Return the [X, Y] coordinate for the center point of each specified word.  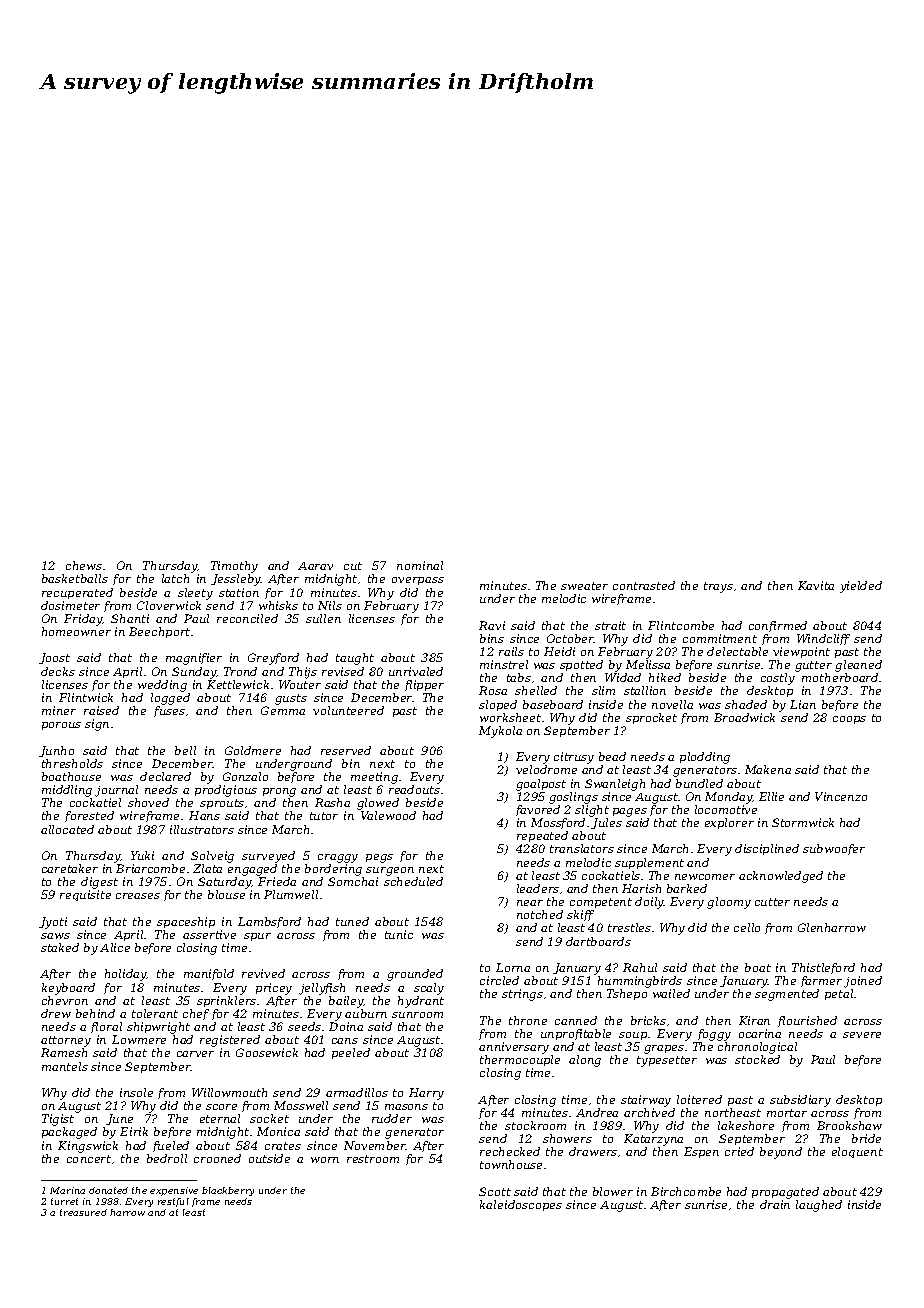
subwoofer [834, 849]
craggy [338, 858]
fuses [169, 711]
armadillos [357, 1092]
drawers [593, 1151]
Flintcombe [681, 625]
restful [173, 1202]
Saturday [224, 883]
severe [862, 1035]
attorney [66, 1041]
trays [718, 587]
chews [84, 565]
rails [511, 651]
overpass [418, 581]
